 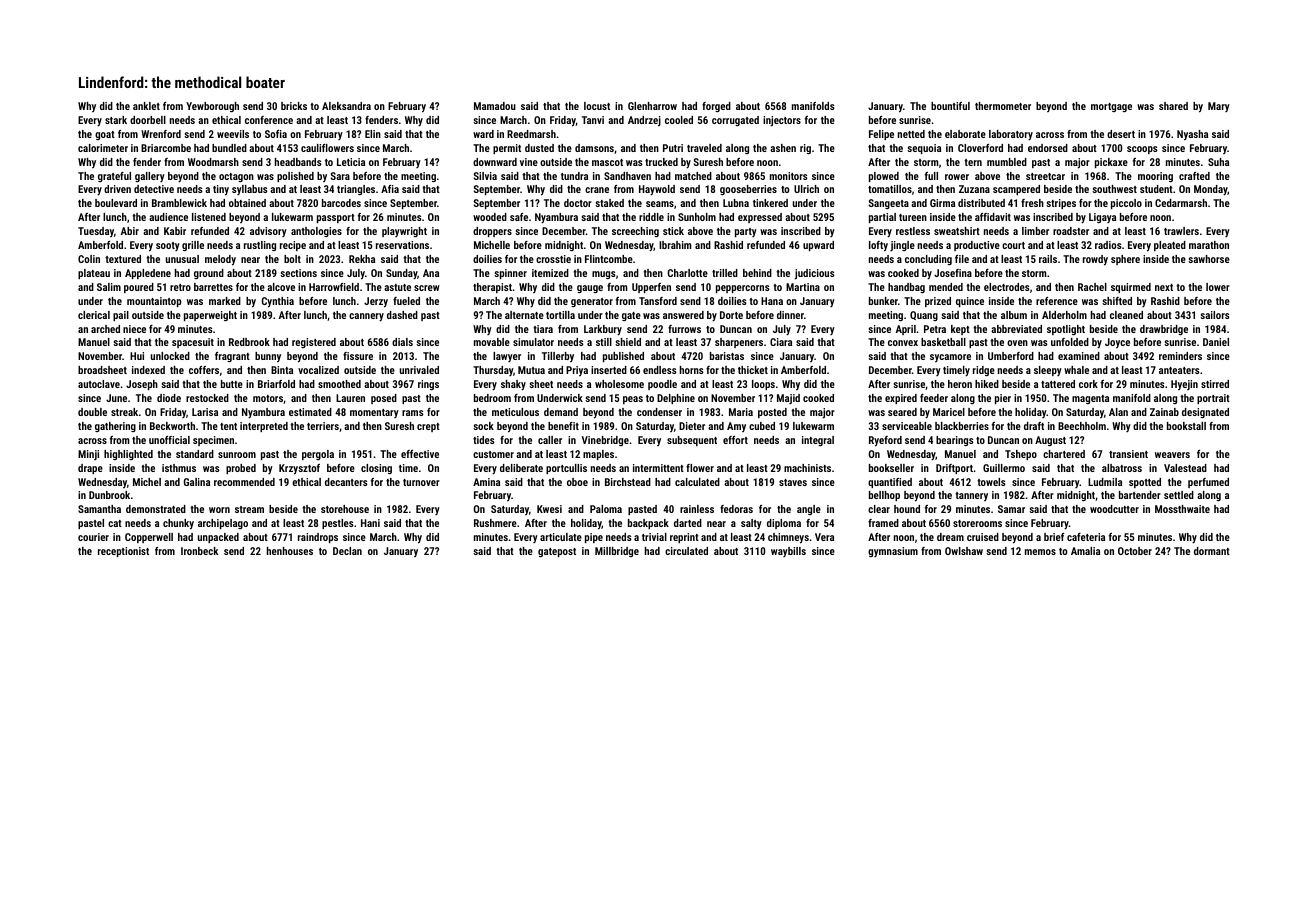 I want to click on trawlers, so click(x=1181, y=231).
